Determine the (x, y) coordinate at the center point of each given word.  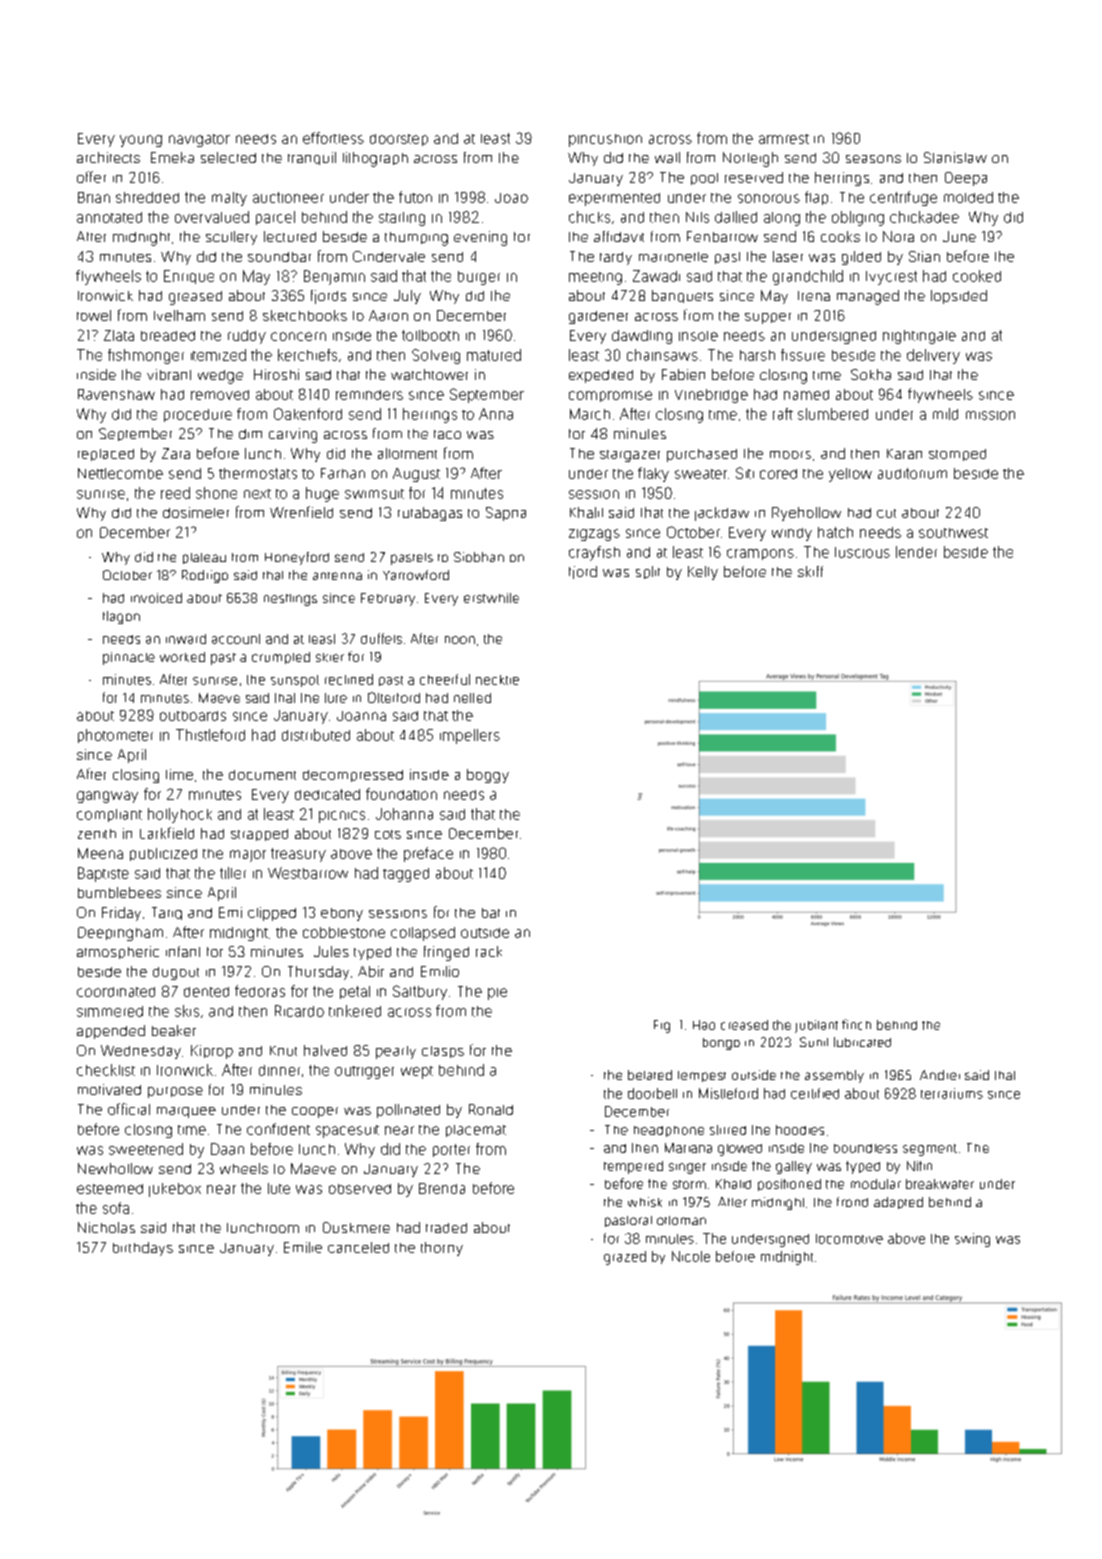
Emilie (303, 1247)
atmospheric (118, 952)
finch (856, 1024)
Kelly (703, 573)
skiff (810, 571)
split (648, 572)
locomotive (849, 1239)
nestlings (290, 600)
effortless (333, 138)
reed (175, 493)
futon (415, 197)
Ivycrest (891, 278)
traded (446, 1228)
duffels (381, 638)
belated (650, 1075)
